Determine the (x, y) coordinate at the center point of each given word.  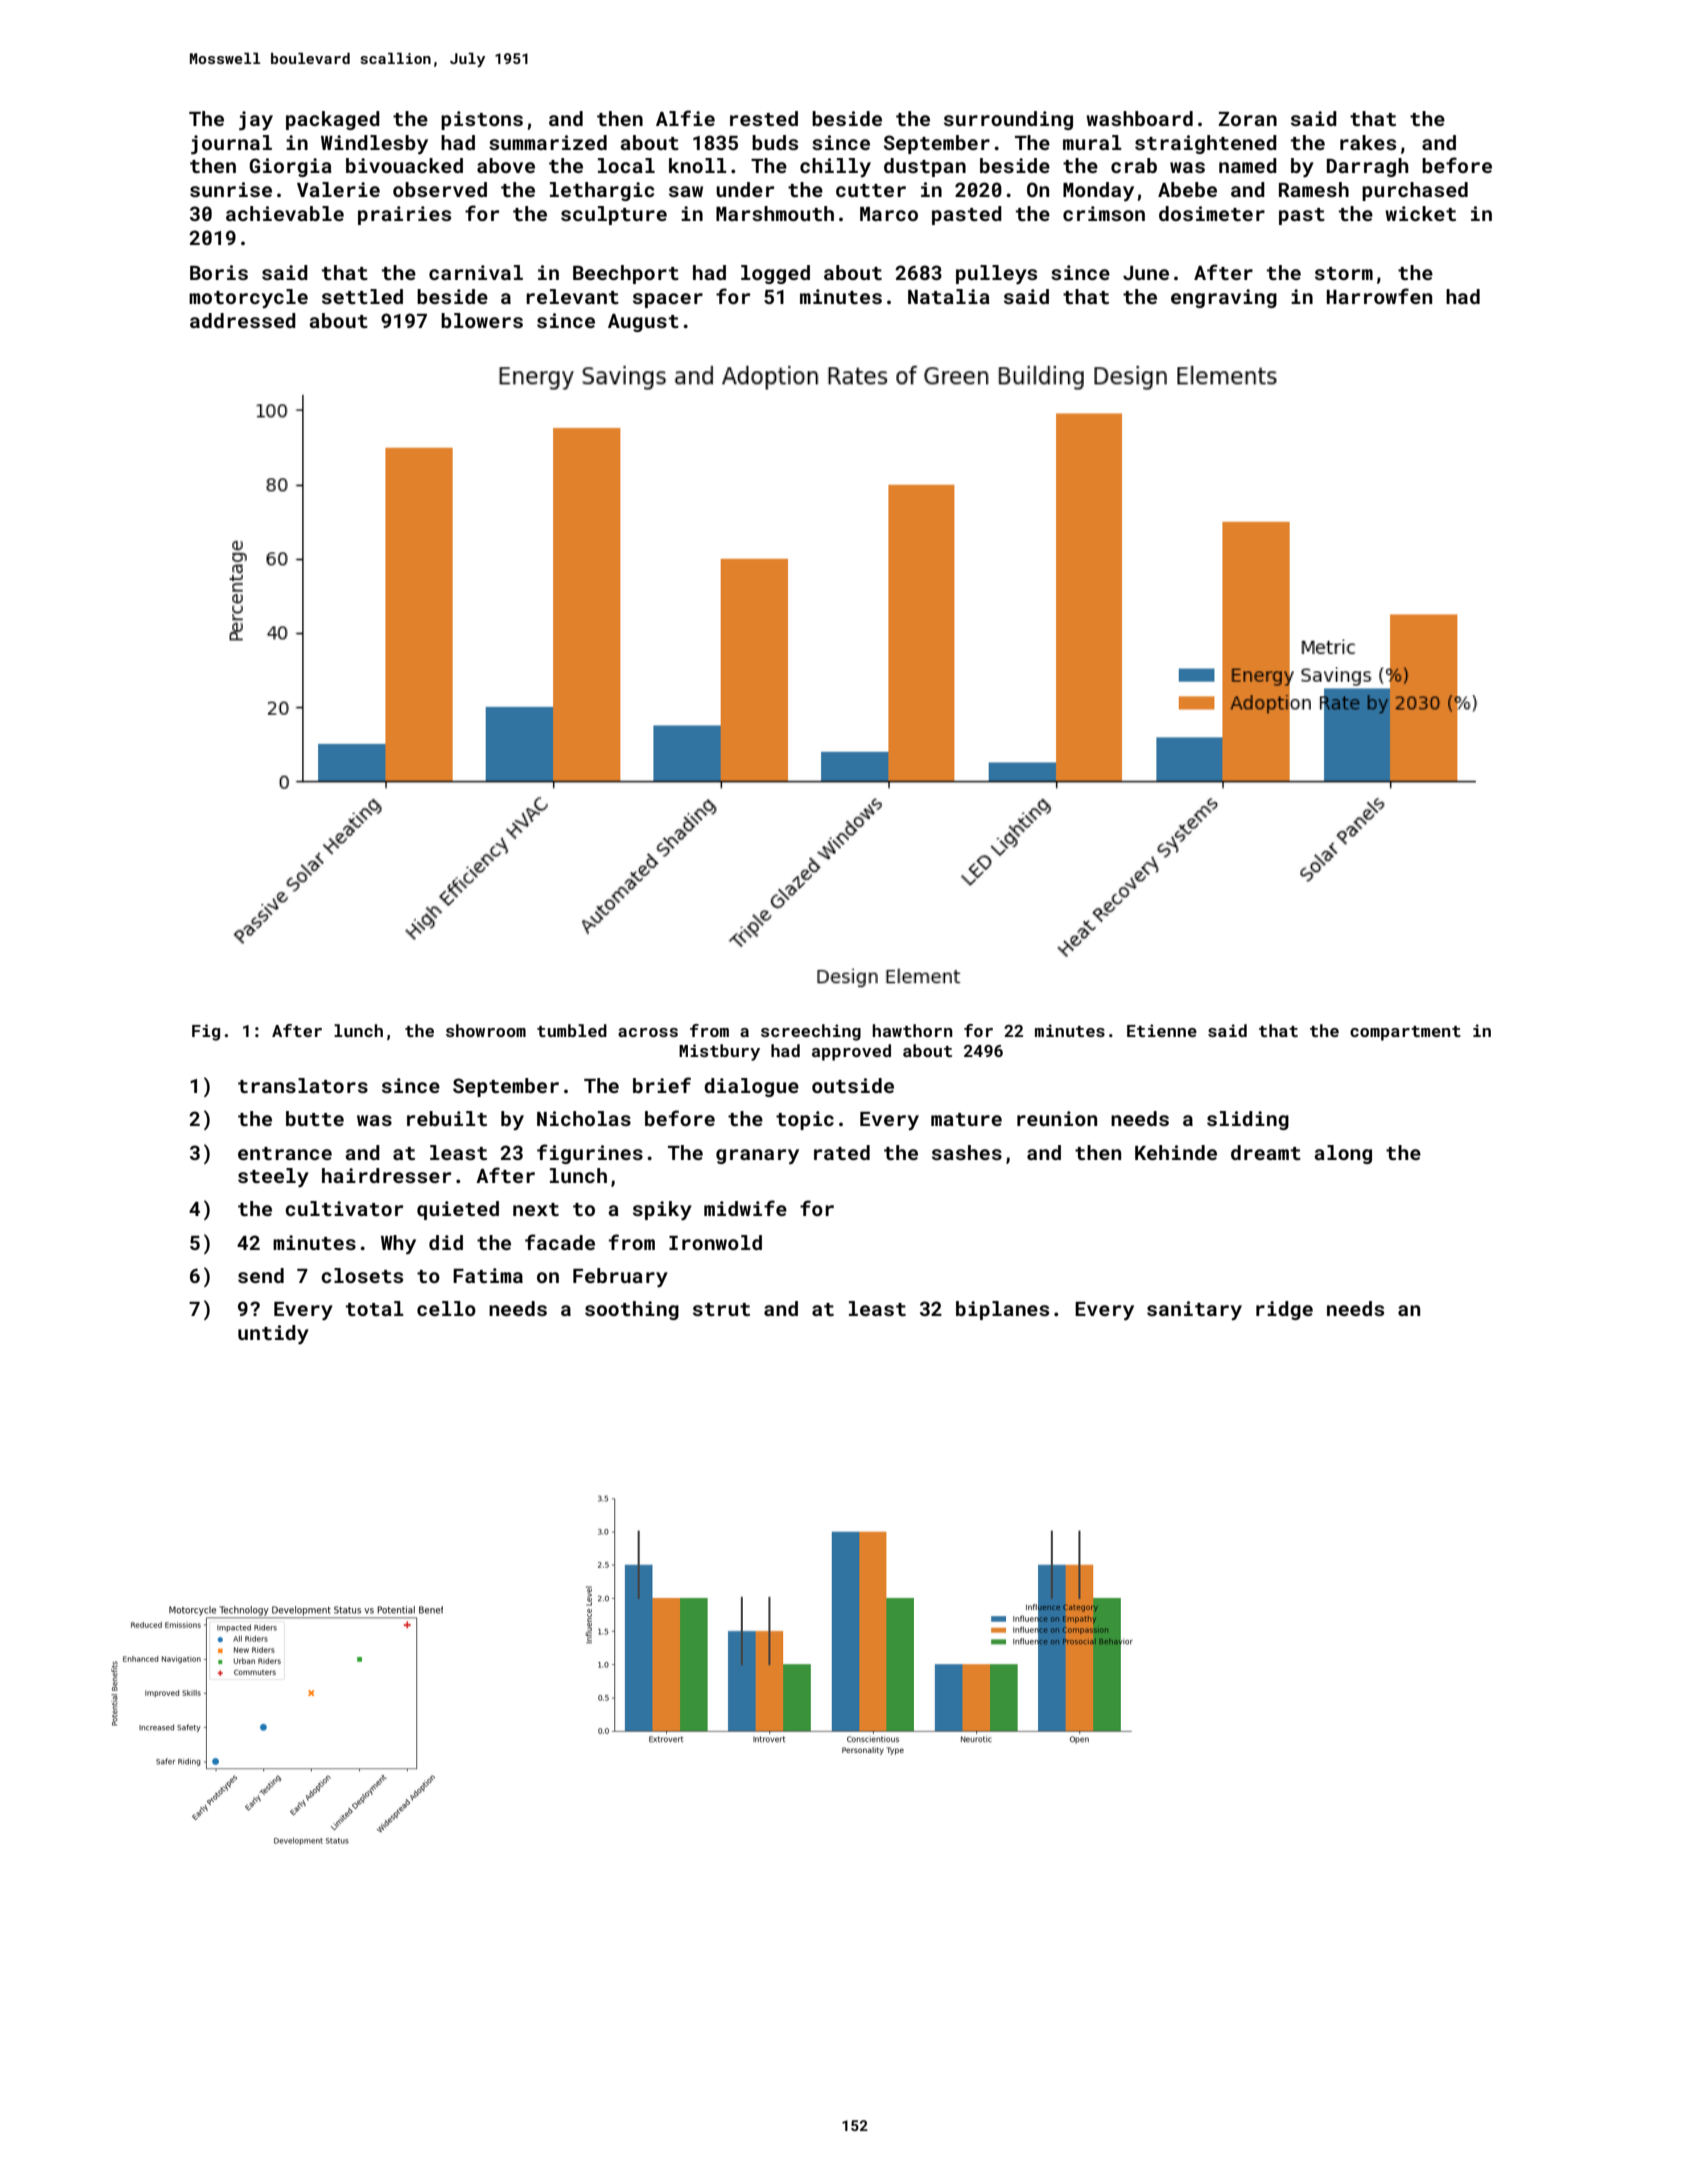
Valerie (338, 189)
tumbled (572, 1030)
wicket (1420, 213)
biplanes (1002, 1310)
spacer (668, 300)
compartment (1405, 1033)
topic (805, 1120)
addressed (243, 320)
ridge (1284, 1310)
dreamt (1266, 1152)
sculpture (614, 215)
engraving (1224, 298)
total (375, 1308)
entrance (285, 1153)
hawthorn (912, 1030)
